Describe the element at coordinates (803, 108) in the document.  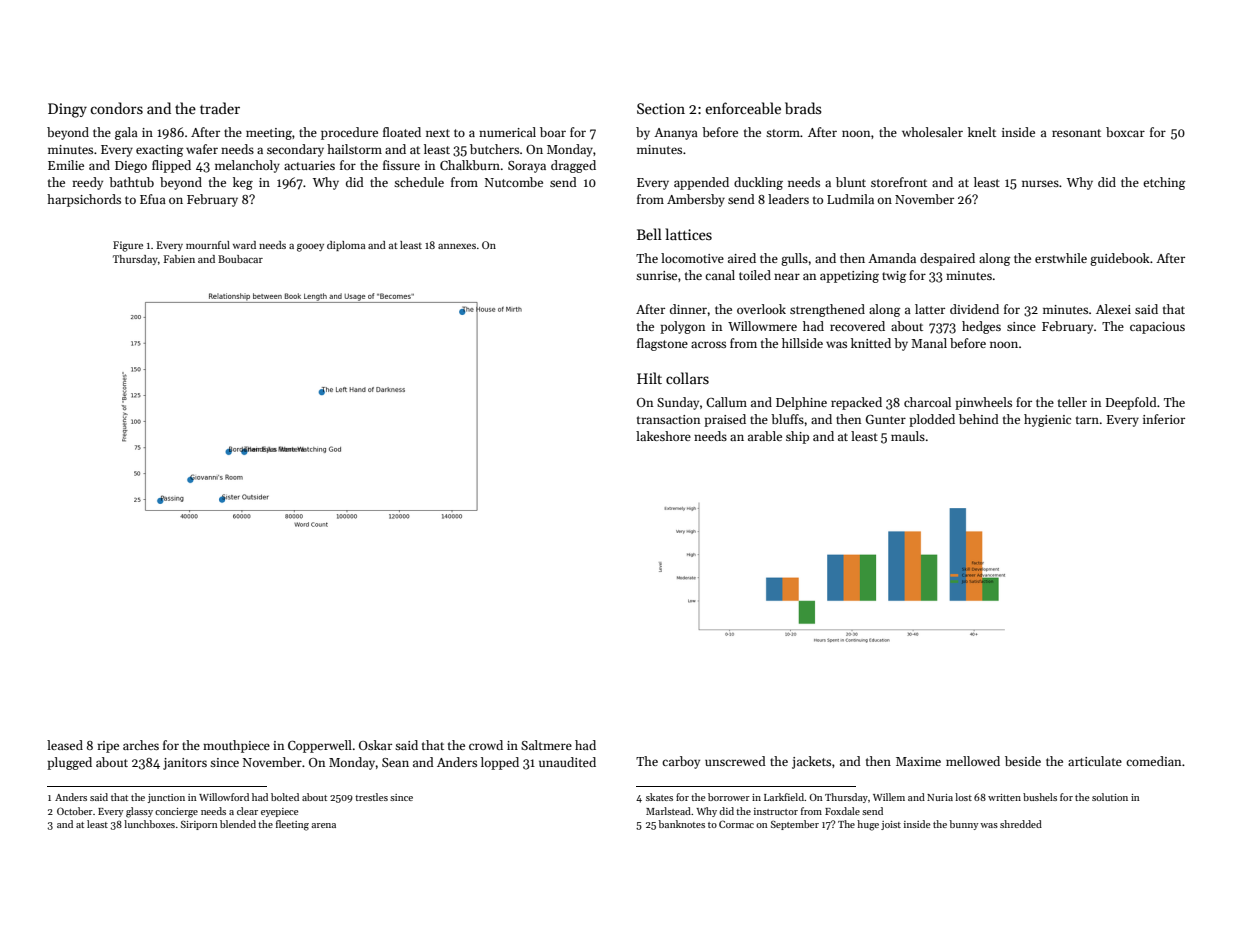
I see `brads` at that location.
